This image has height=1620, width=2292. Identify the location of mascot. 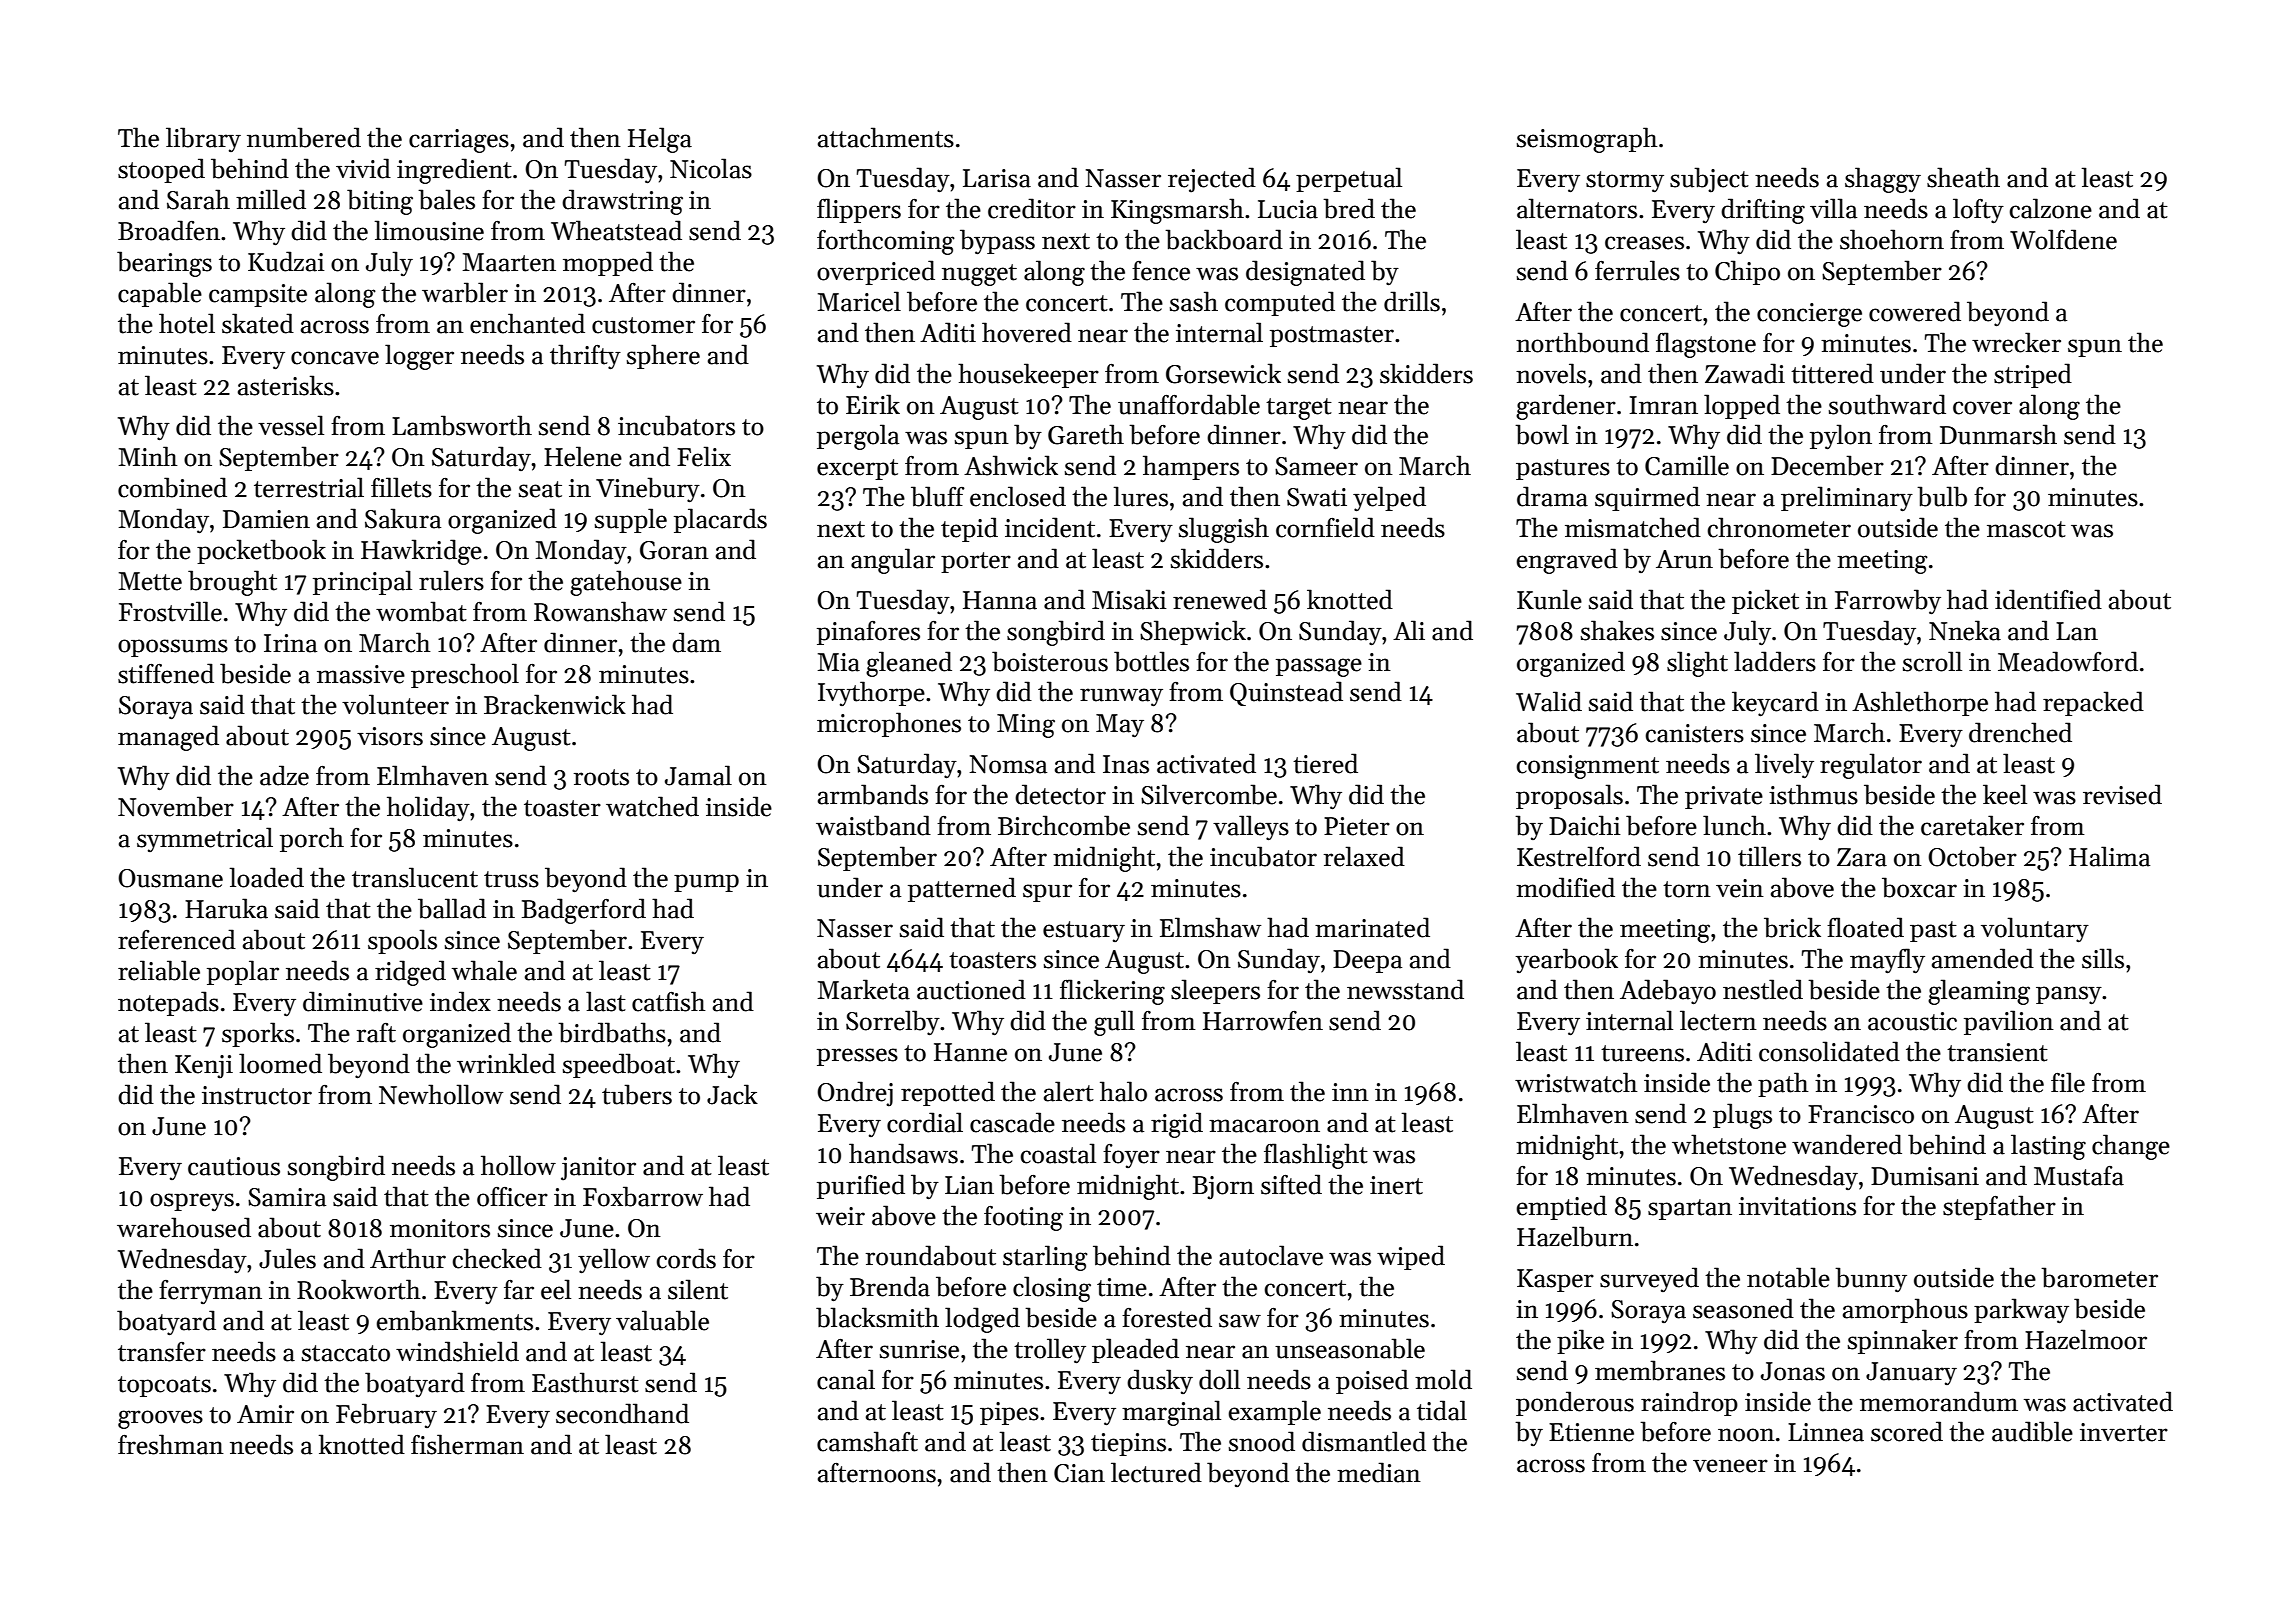
(2026, 529).
